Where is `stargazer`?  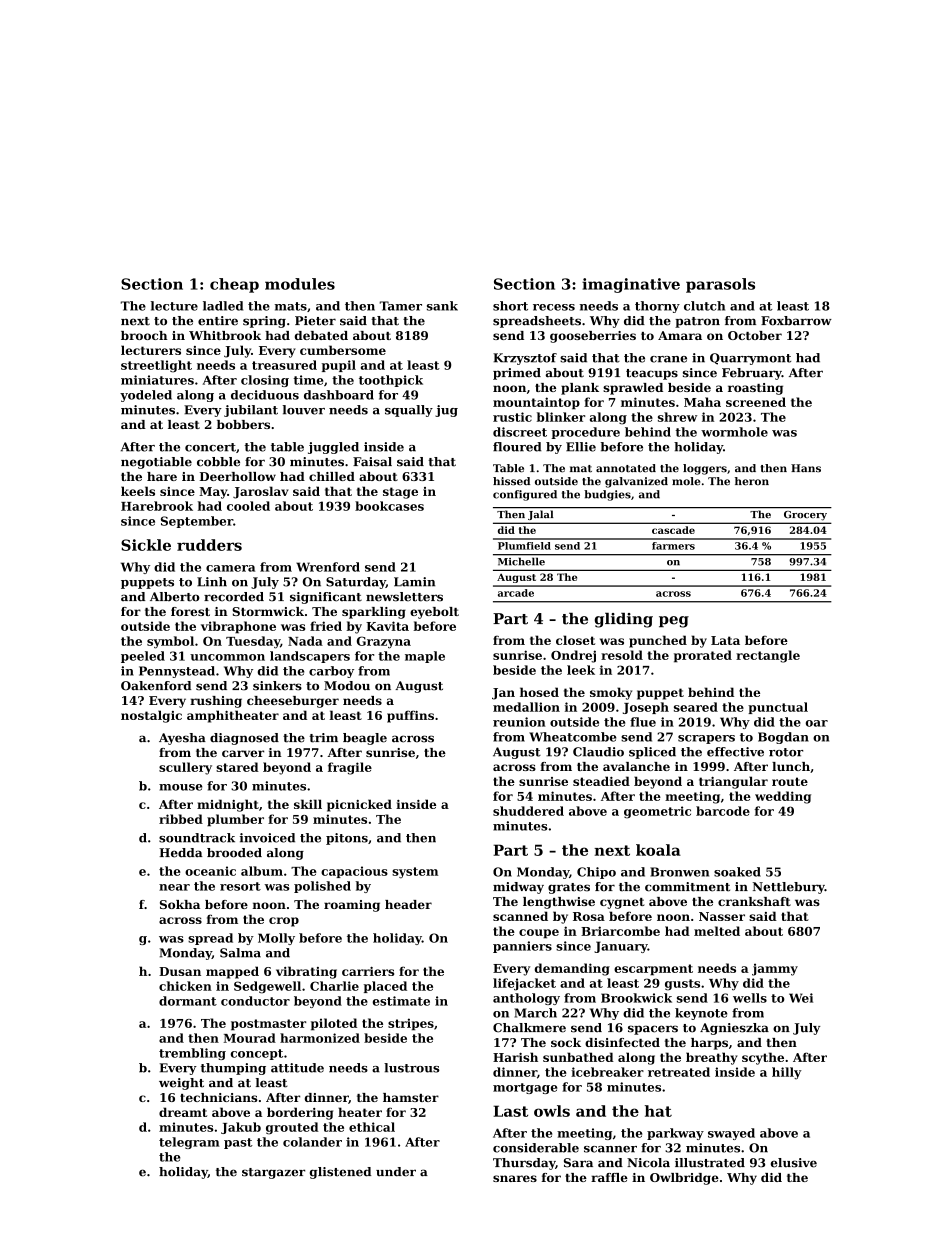
stargazer is located at coordinates (273, 1173).
